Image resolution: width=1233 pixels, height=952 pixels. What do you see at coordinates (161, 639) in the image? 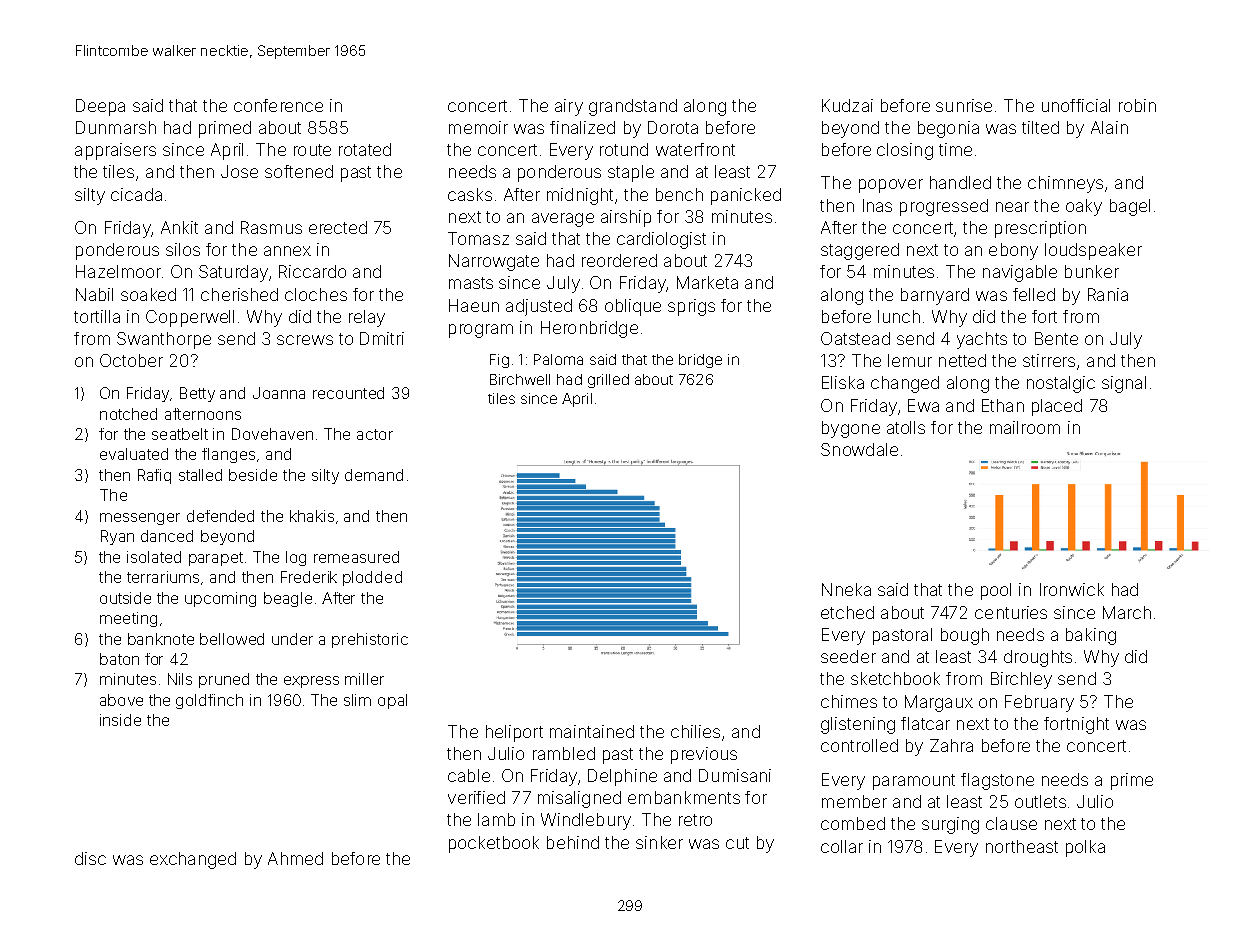
I see `banknote` at bounding box center [161, 639].
